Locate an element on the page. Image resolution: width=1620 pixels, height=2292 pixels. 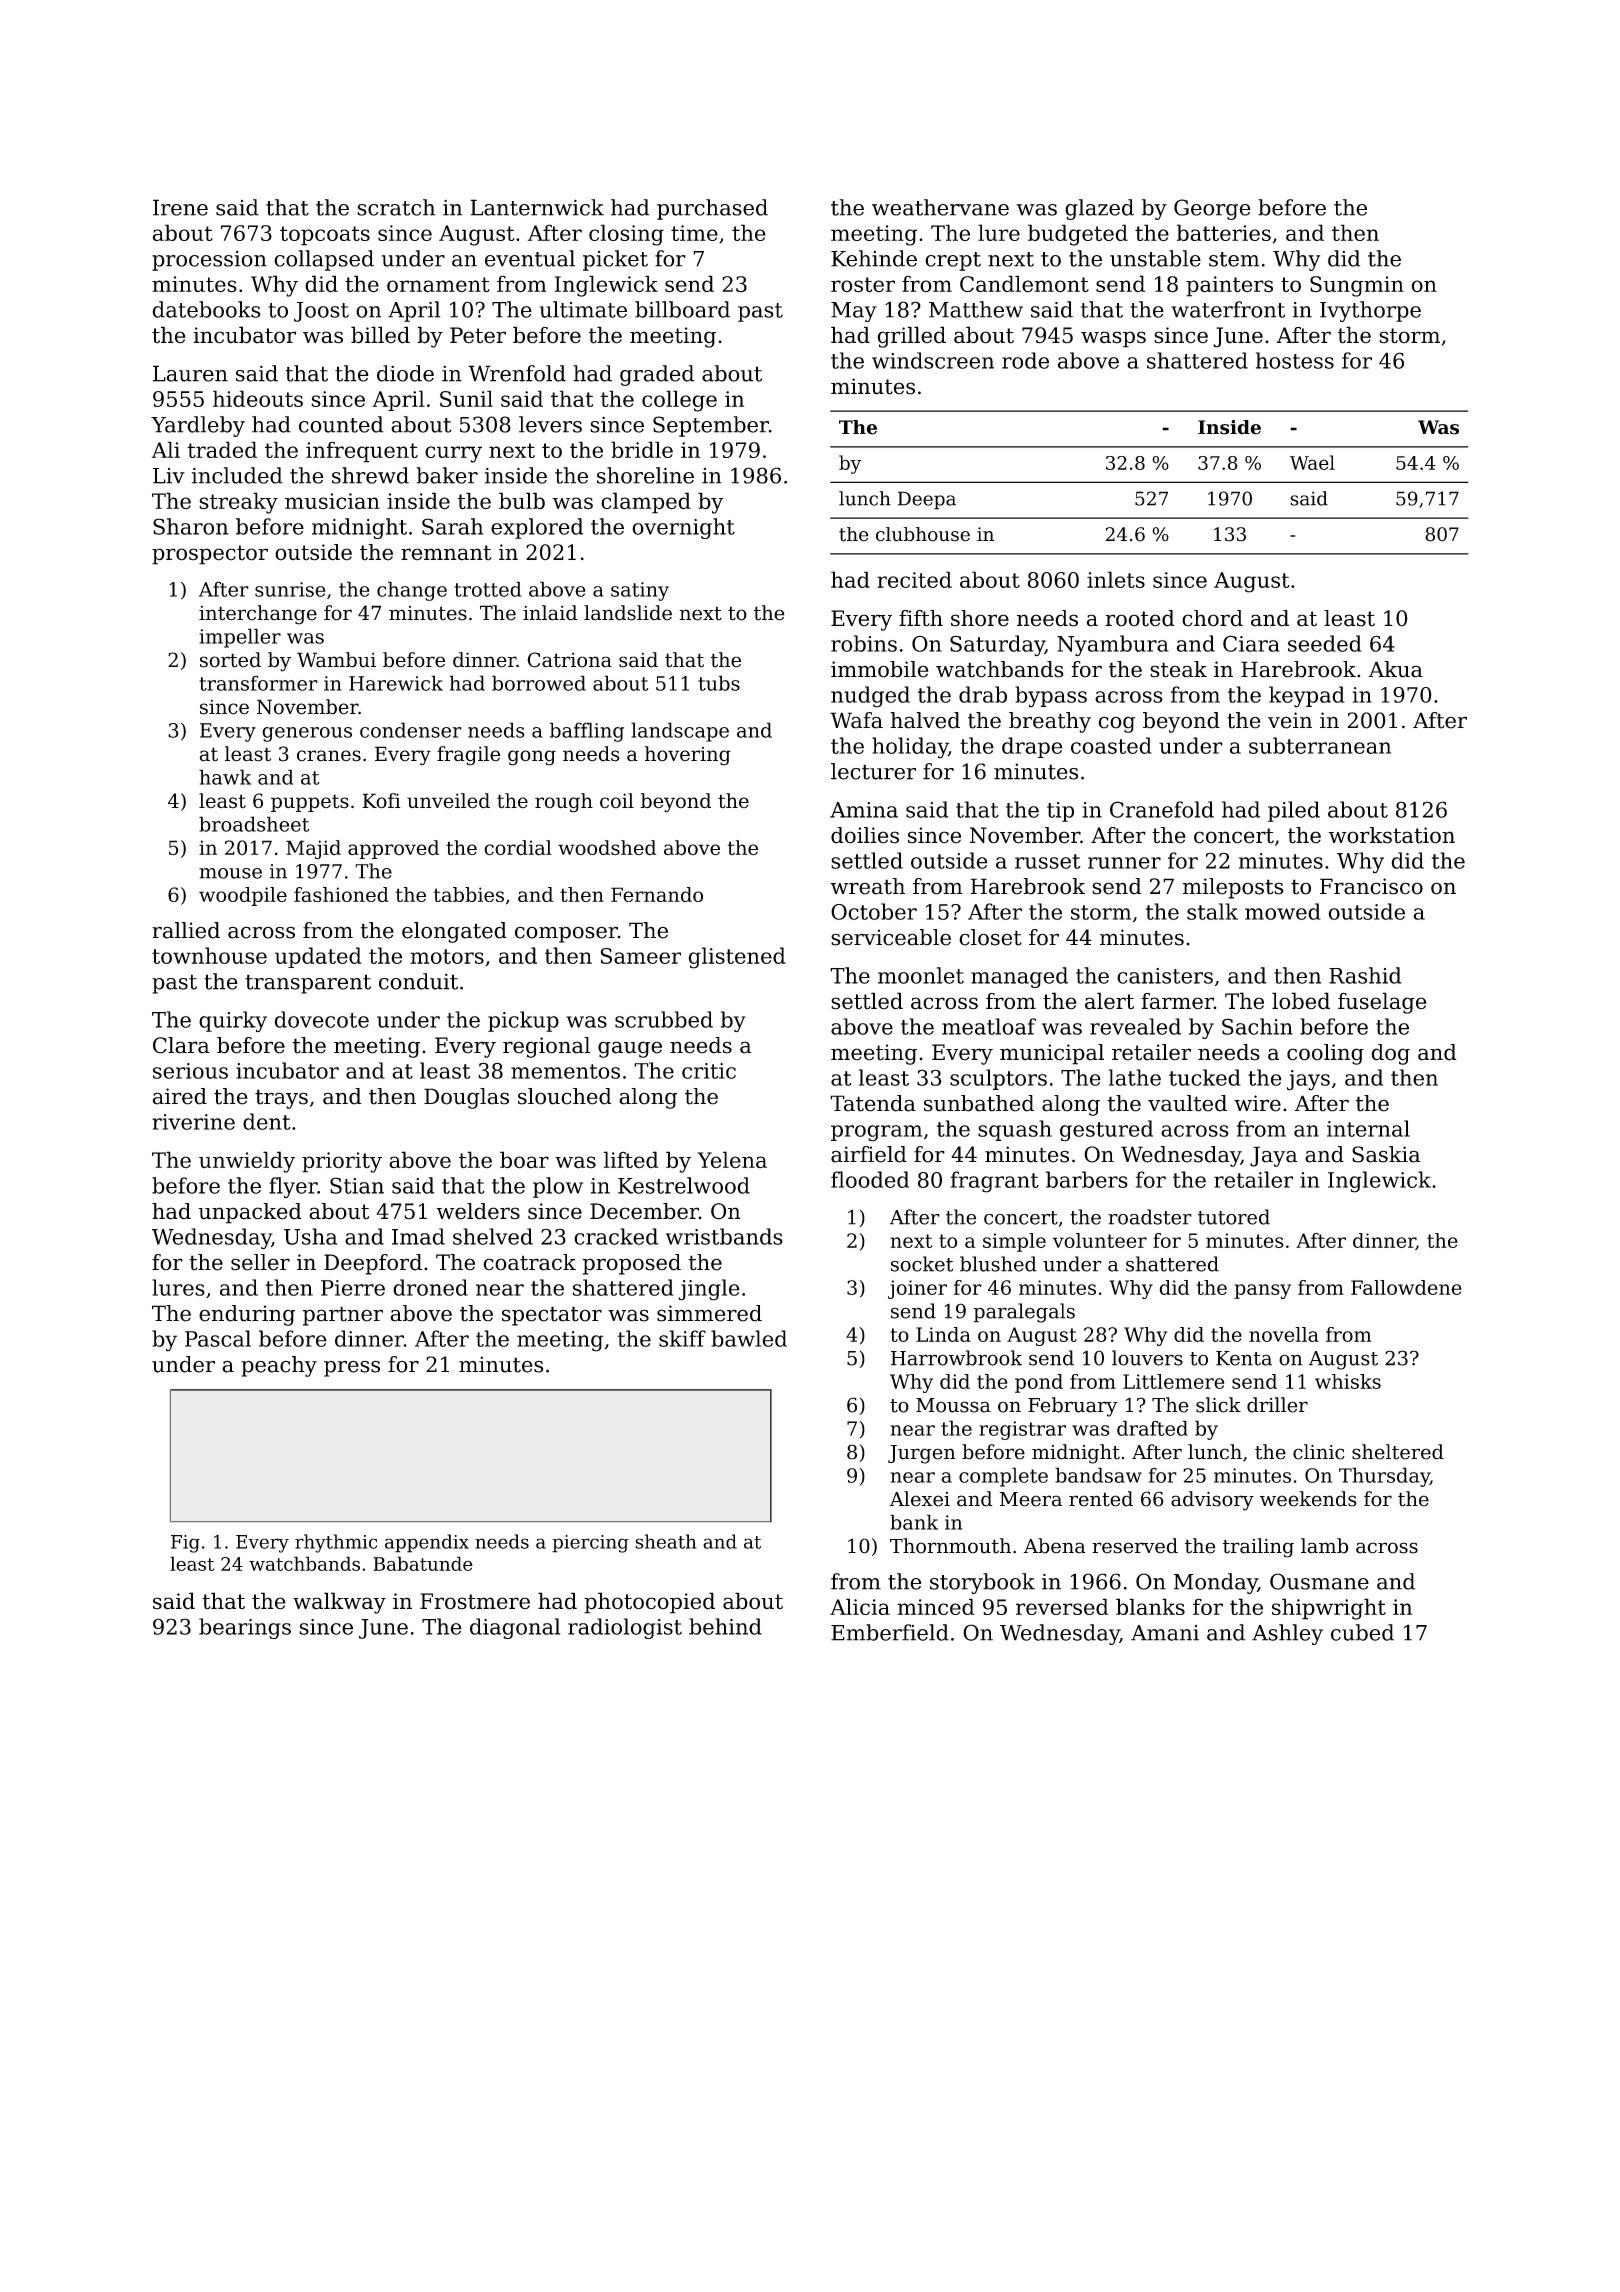
unwieldy is located at coordinates (247, 1162).
